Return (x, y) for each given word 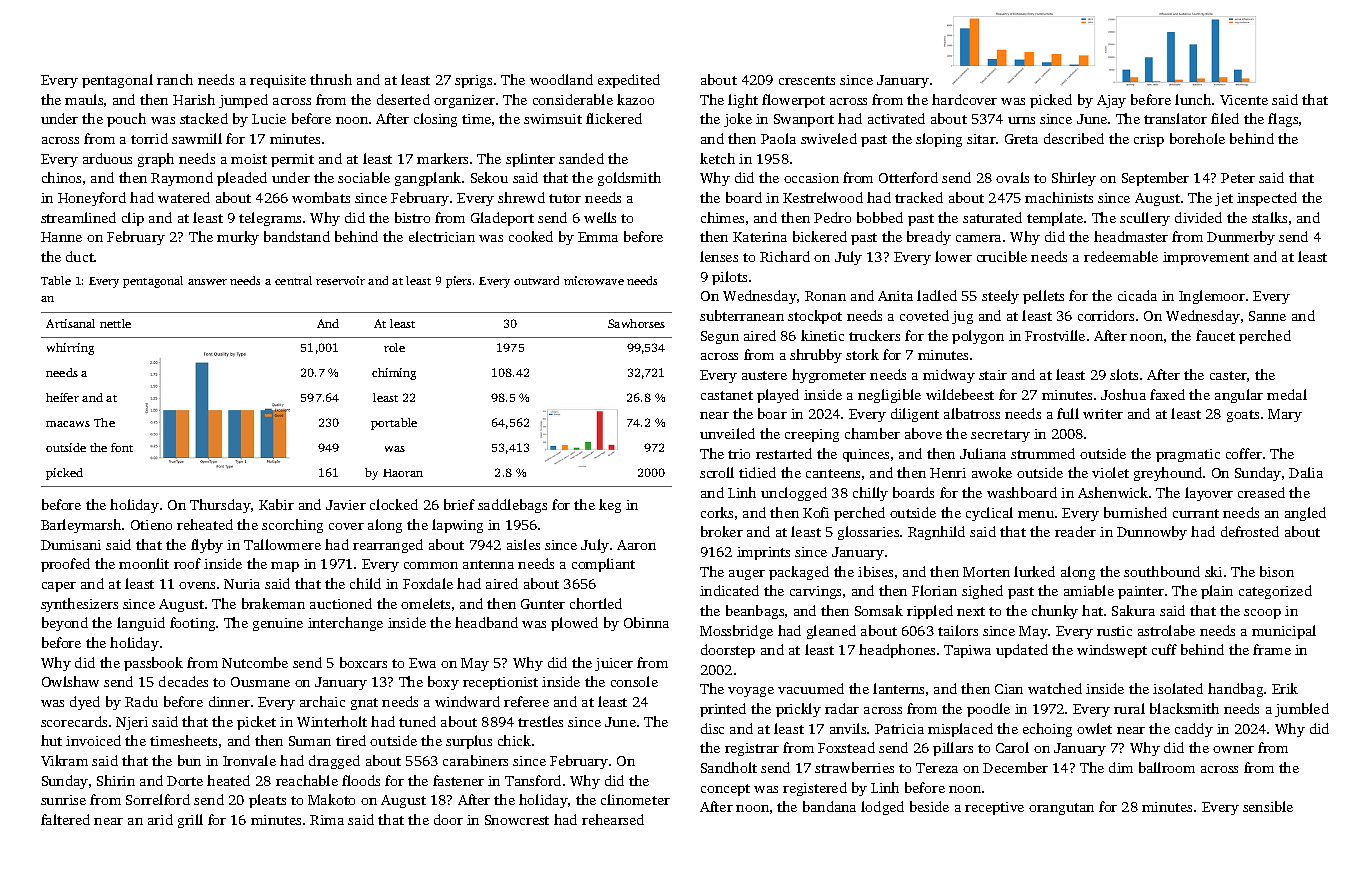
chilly (870, 494)
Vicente (1244, 100)
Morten (986, 572)
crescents (807, 80)
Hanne (61, 237)
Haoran (403, 473)
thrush (331, 79)
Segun (720, 337)
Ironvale (249, 760)
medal (1287, 394)
